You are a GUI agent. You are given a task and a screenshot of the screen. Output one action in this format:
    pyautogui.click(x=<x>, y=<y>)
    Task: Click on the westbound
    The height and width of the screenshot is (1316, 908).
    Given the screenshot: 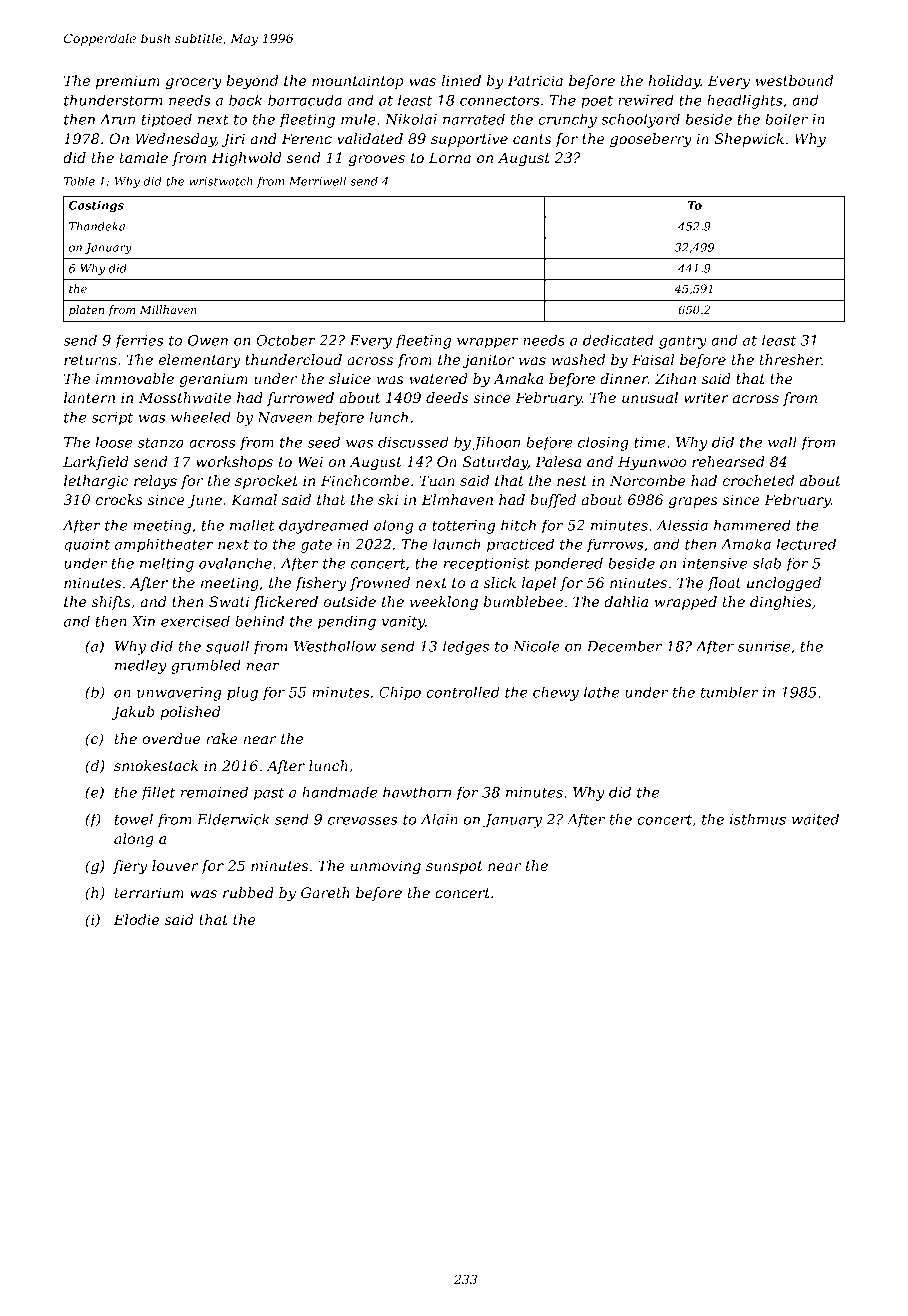 What is the action you would take?
    pyautogui.click(x=794, y=80)
